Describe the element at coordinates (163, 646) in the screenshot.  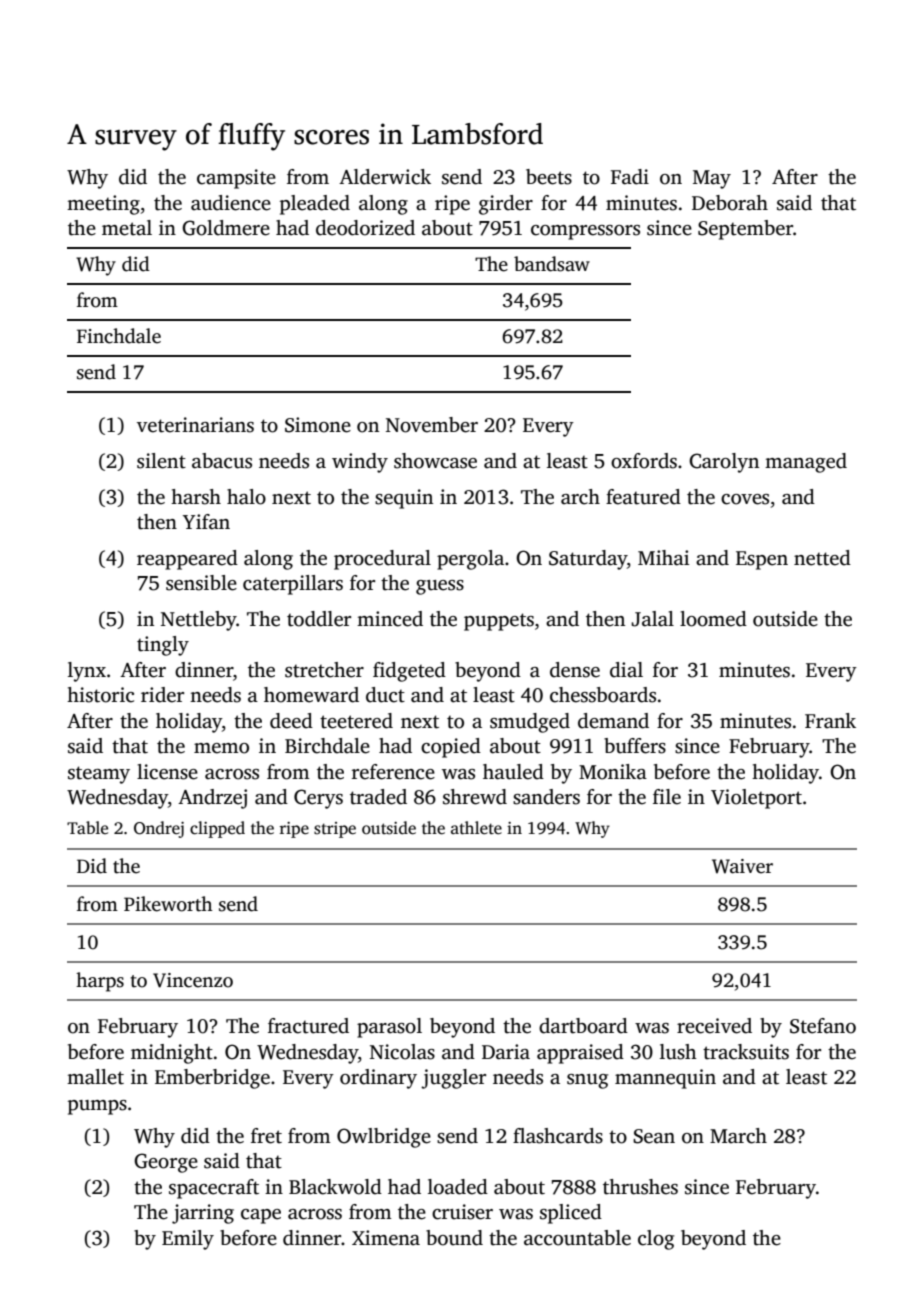
I see `tingly` at that location.
